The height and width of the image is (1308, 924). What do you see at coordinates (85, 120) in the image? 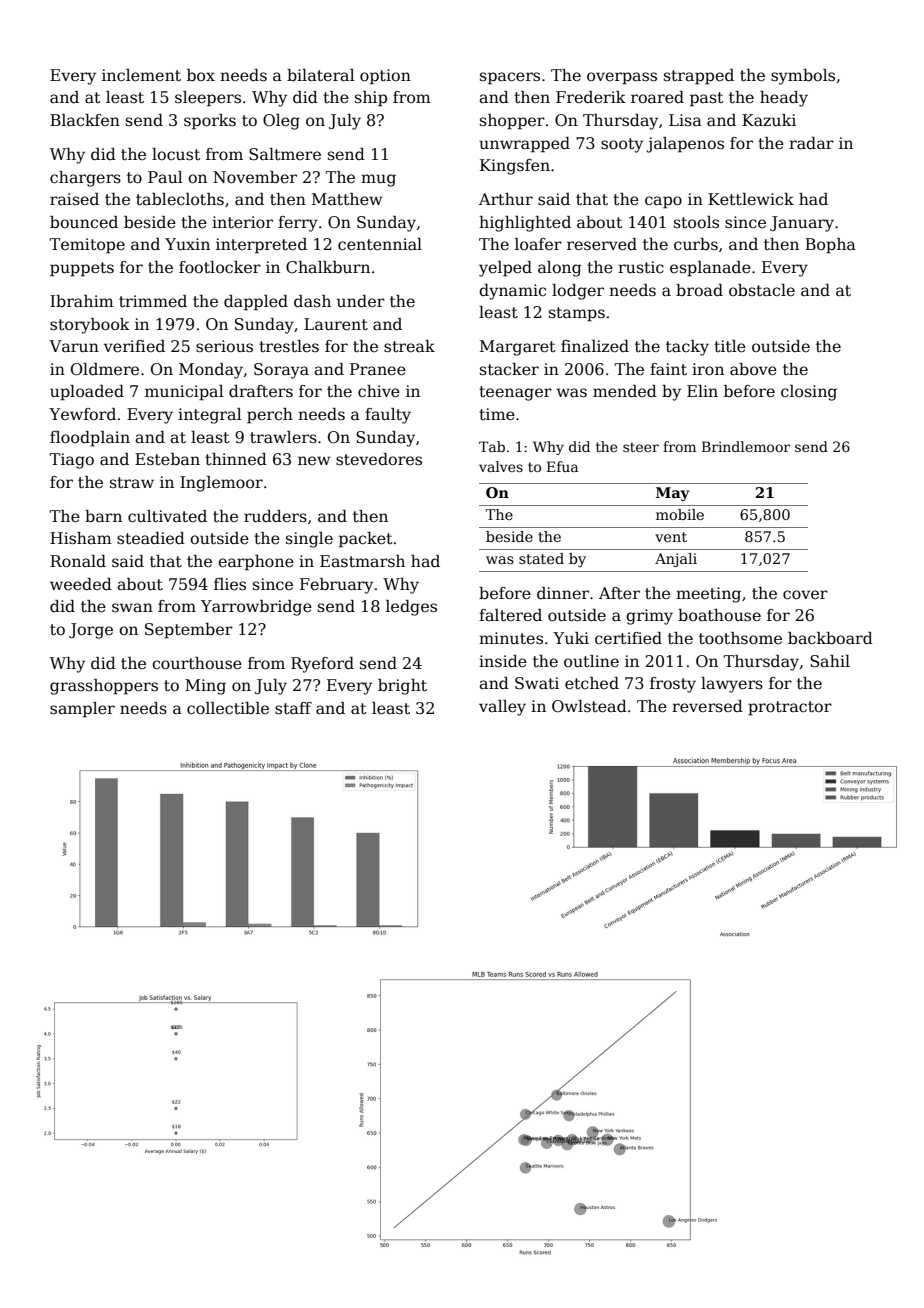
I see `Blackfen` at bounding box center [85, 120].
